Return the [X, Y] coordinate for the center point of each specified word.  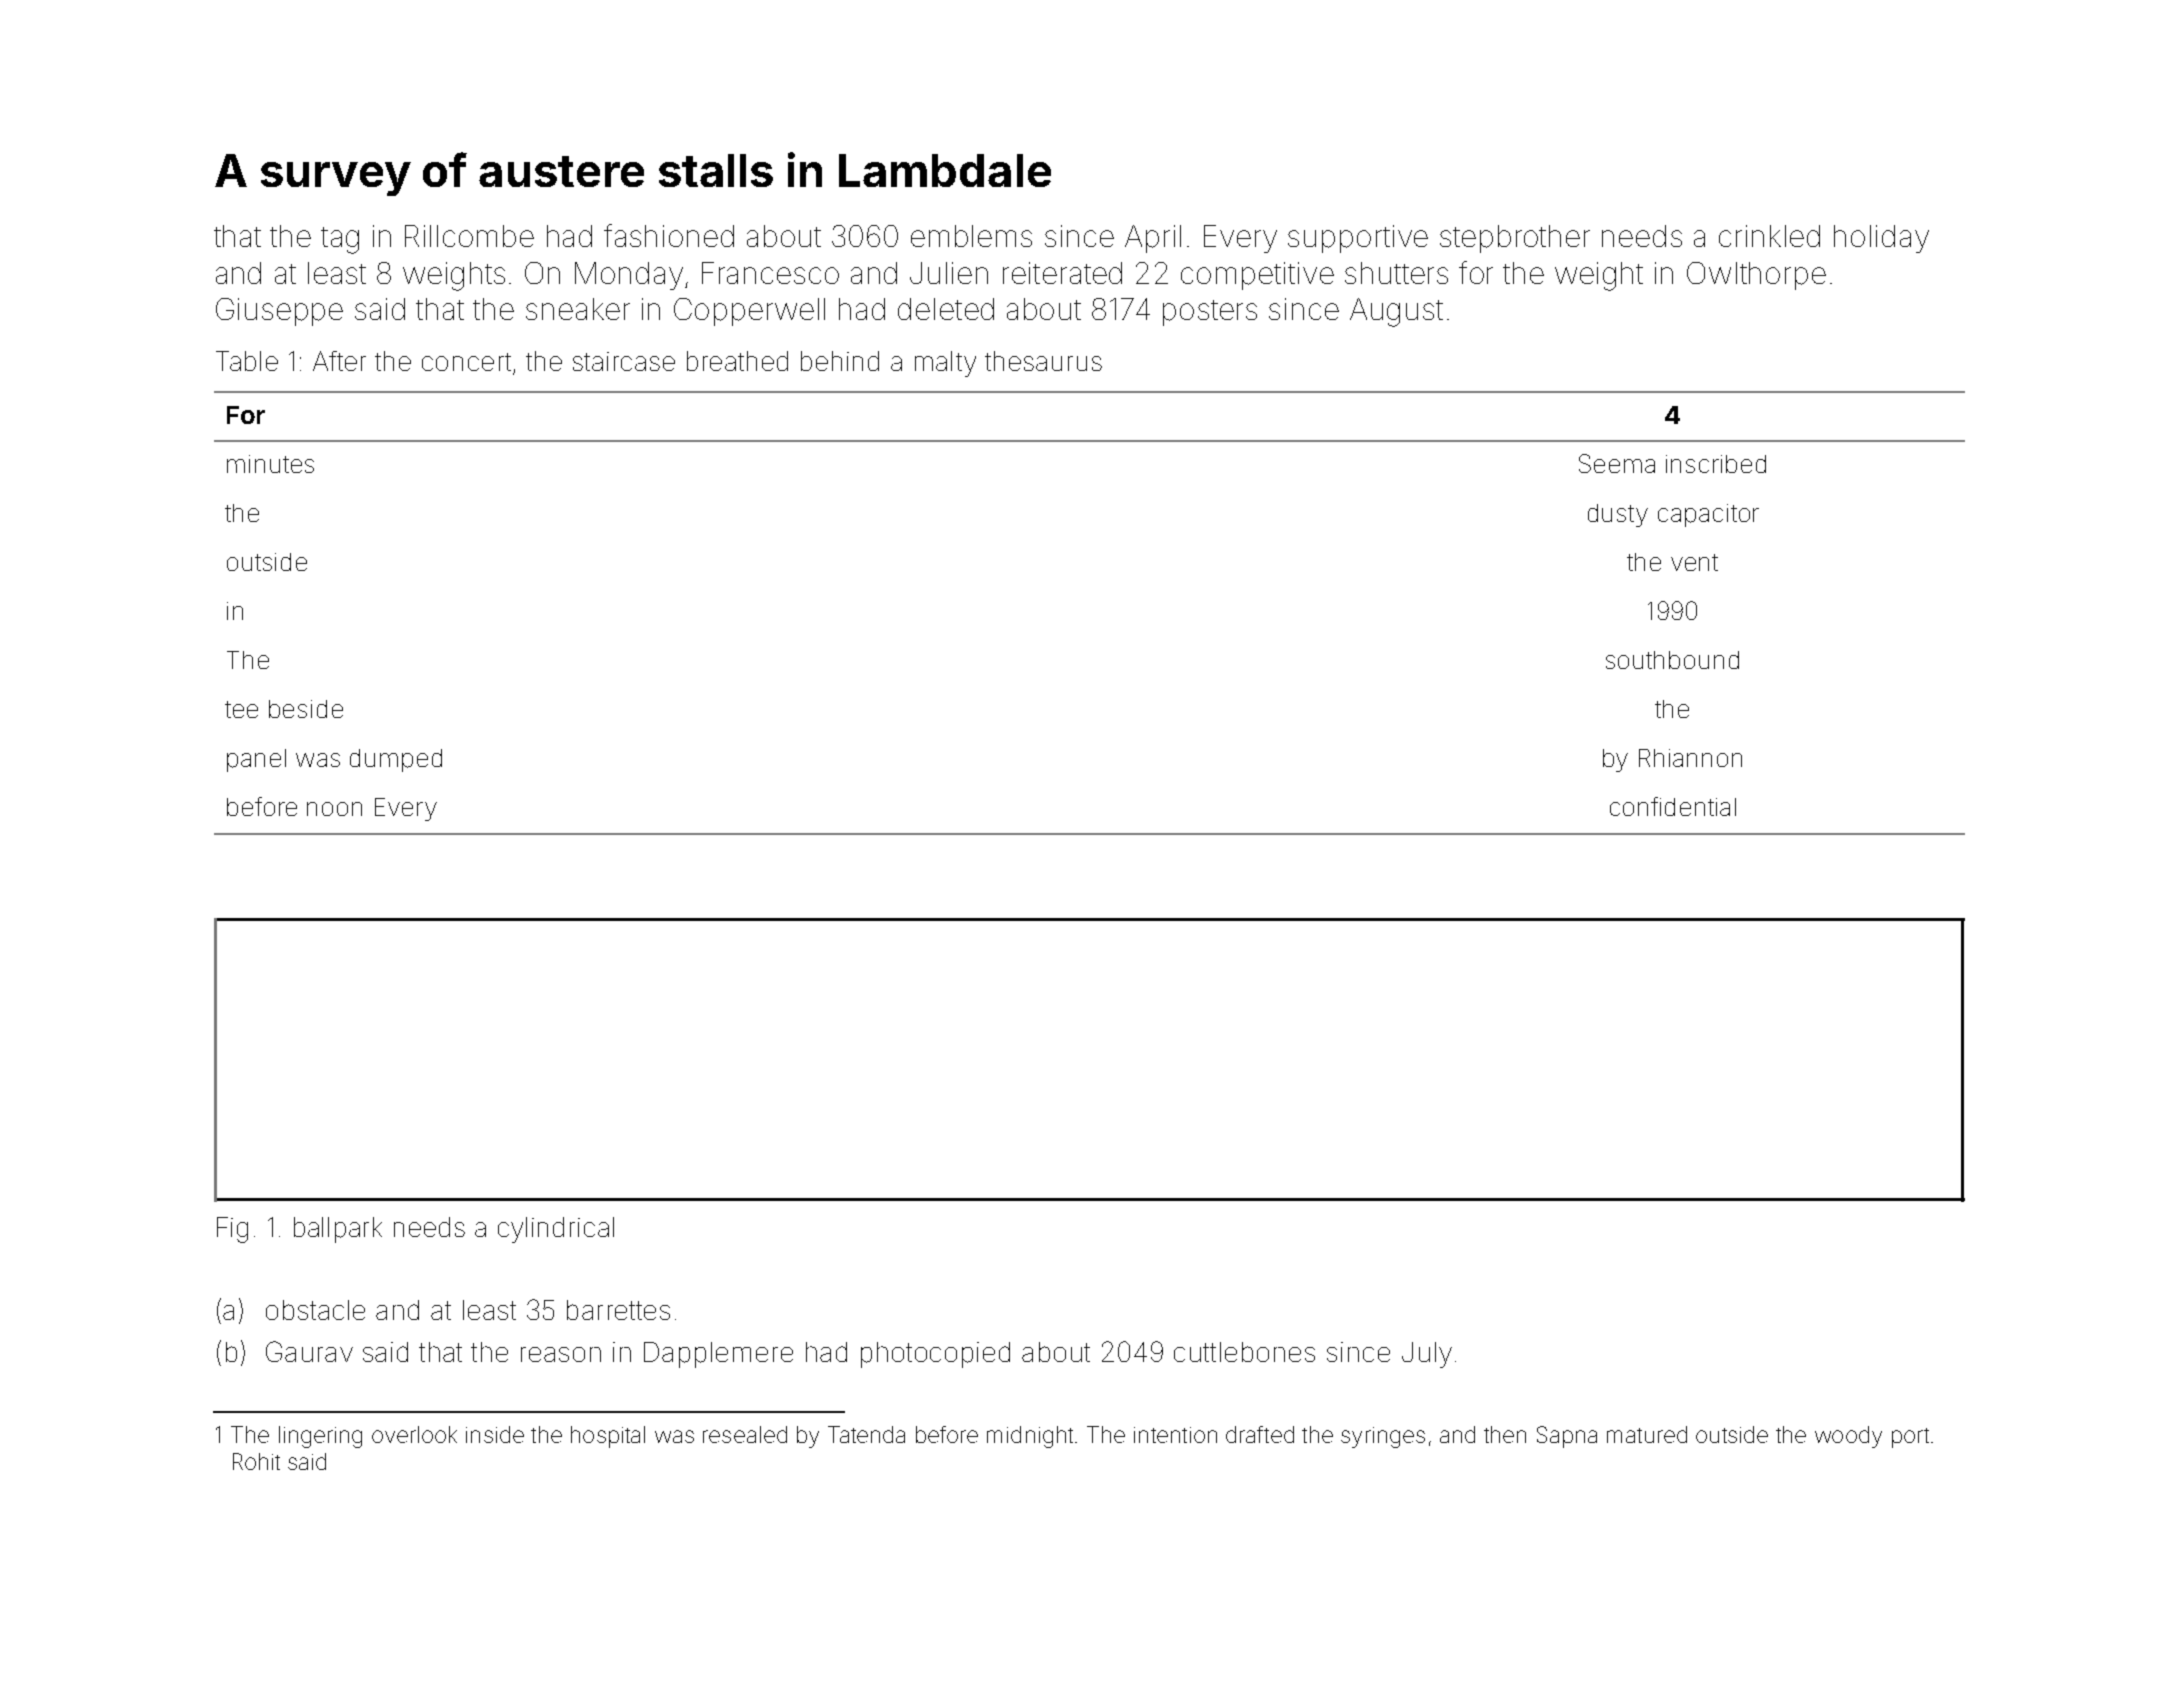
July [1427, 1355]
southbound [1672, 660]
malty [945, 364]
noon [334, 809]
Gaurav [309, 1351]
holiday [1881, 239]
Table [247, 361]
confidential [1673, 806]
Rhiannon [1690, 758]
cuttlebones [1244, 1352]
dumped [396, 760]
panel [256, 760]
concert [466, 362]
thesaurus [1043, 361]
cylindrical [556, 1230]
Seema [1617, 463]
